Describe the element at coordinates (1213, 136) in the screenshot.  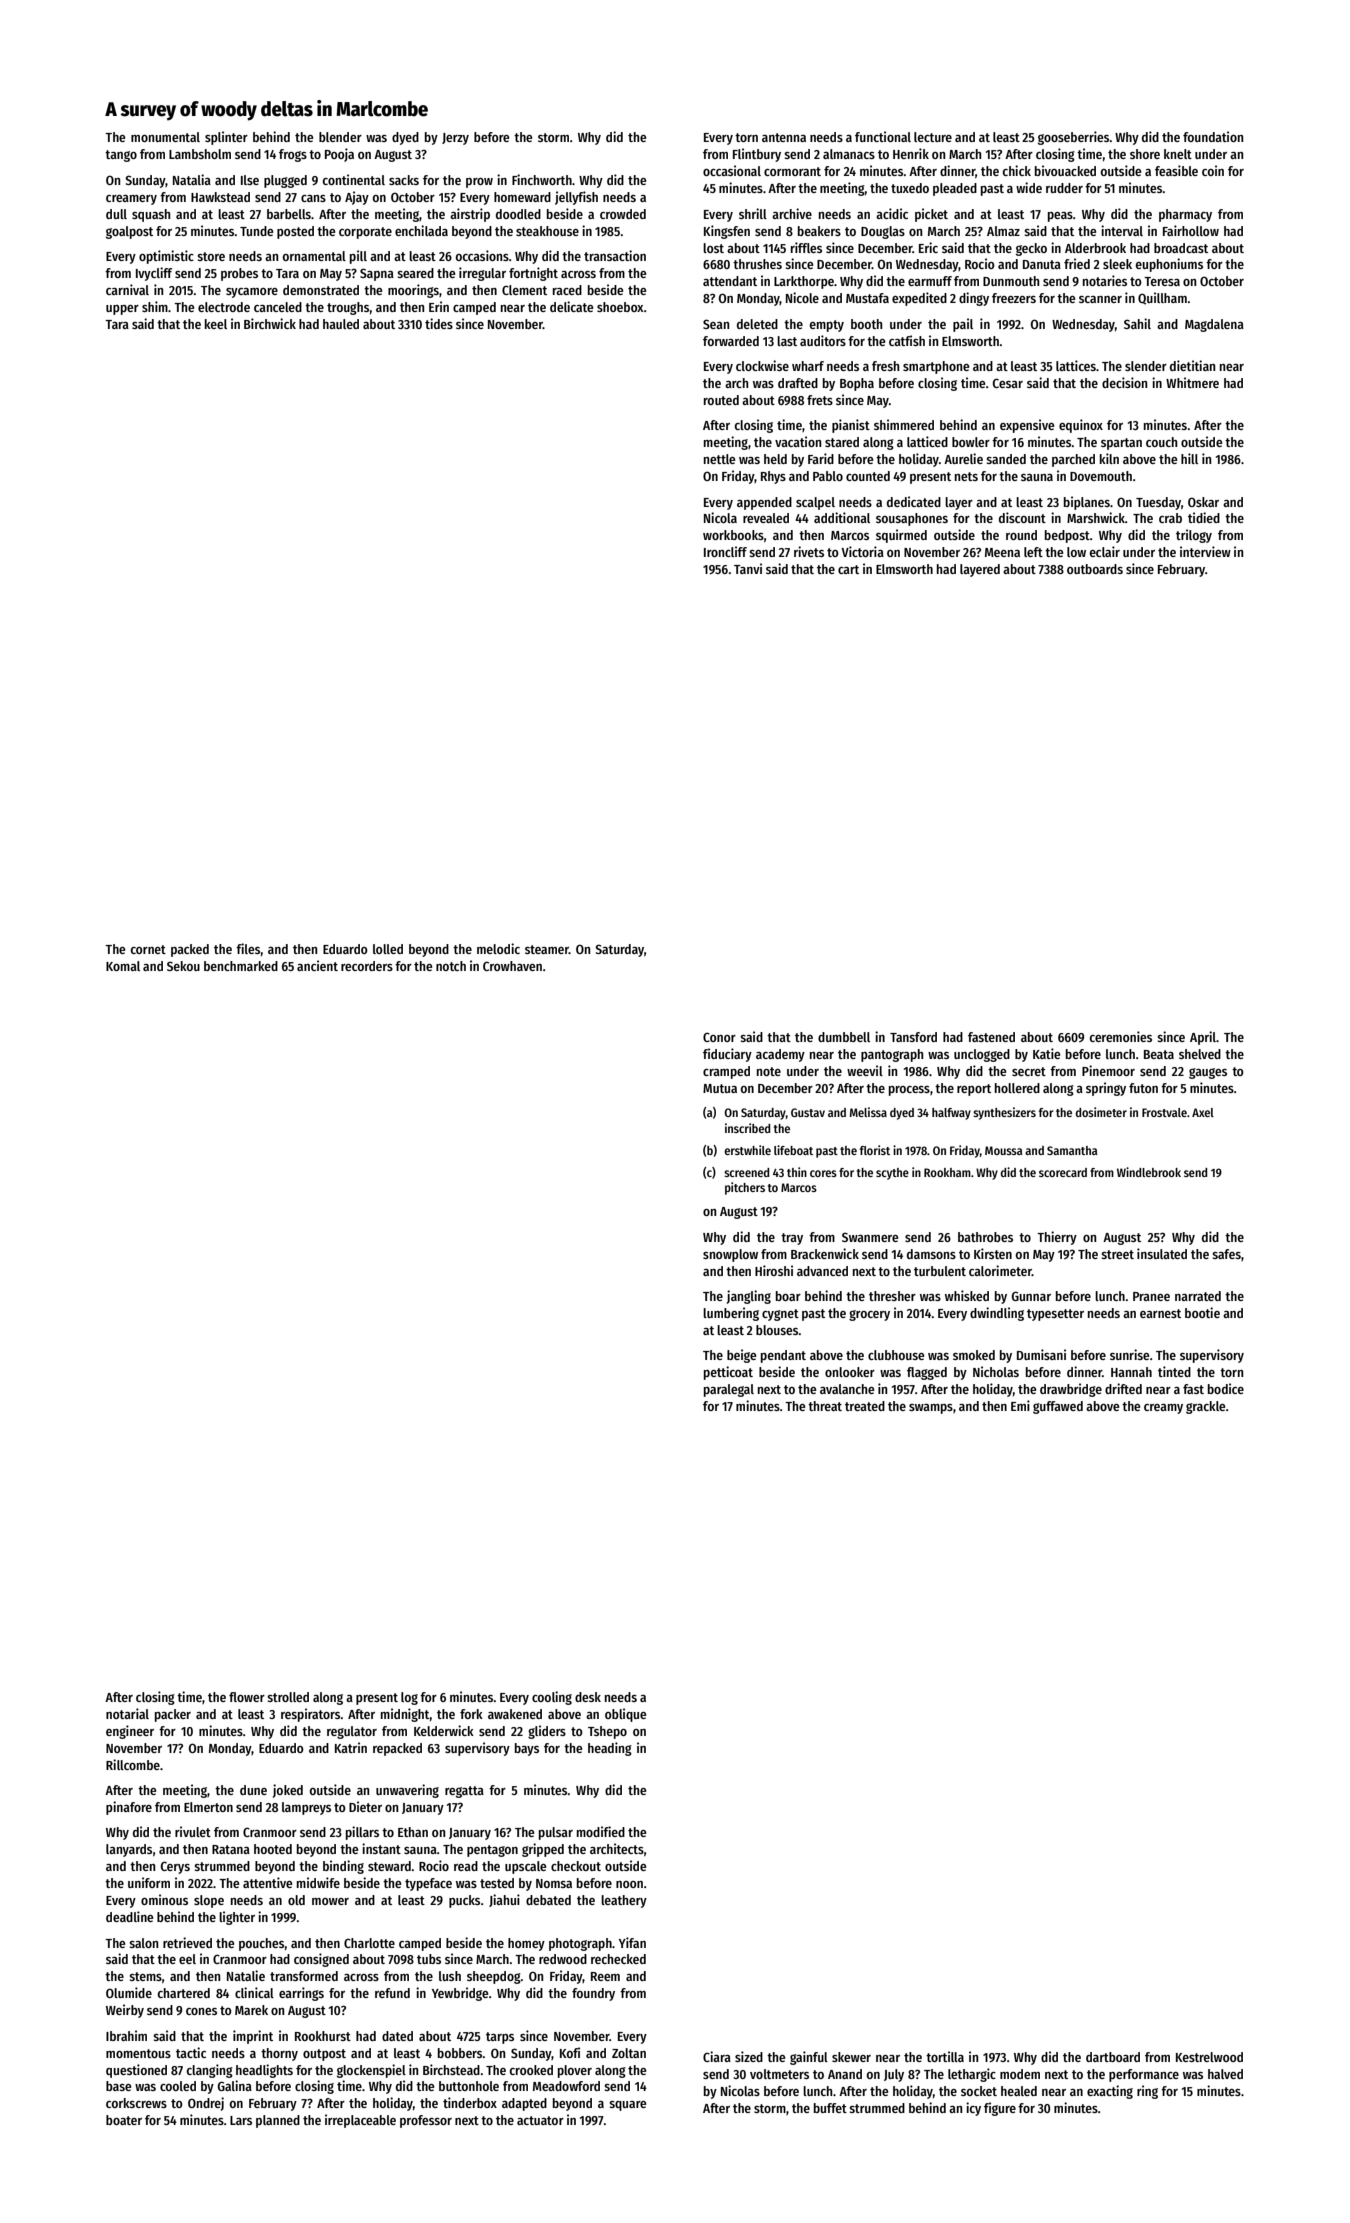
I see `foundation` at that location.
